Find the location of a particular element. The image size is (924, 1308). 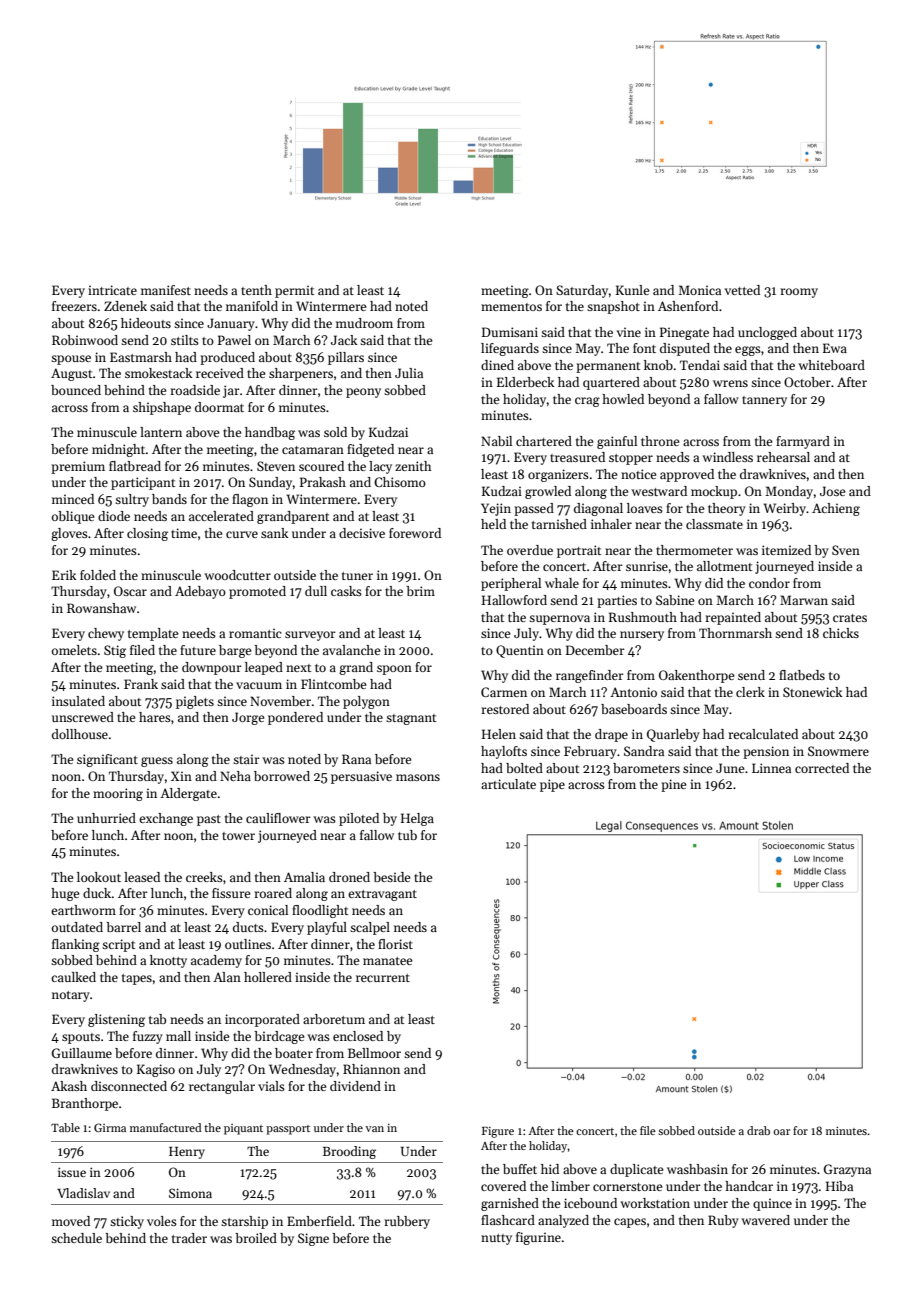

piquant is located at coordinates (243, 1129).
